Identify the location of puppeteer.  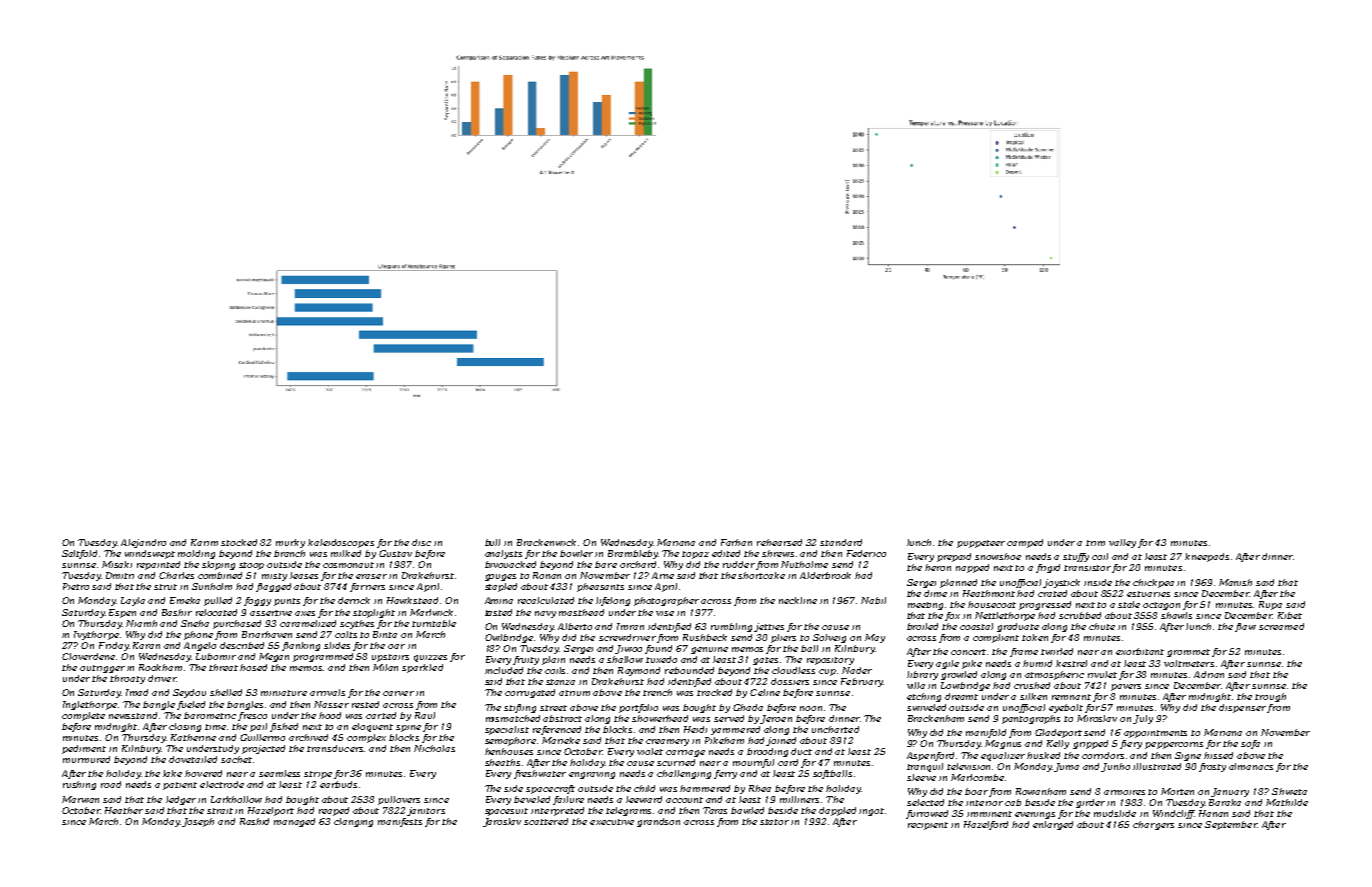
(981, 544).
